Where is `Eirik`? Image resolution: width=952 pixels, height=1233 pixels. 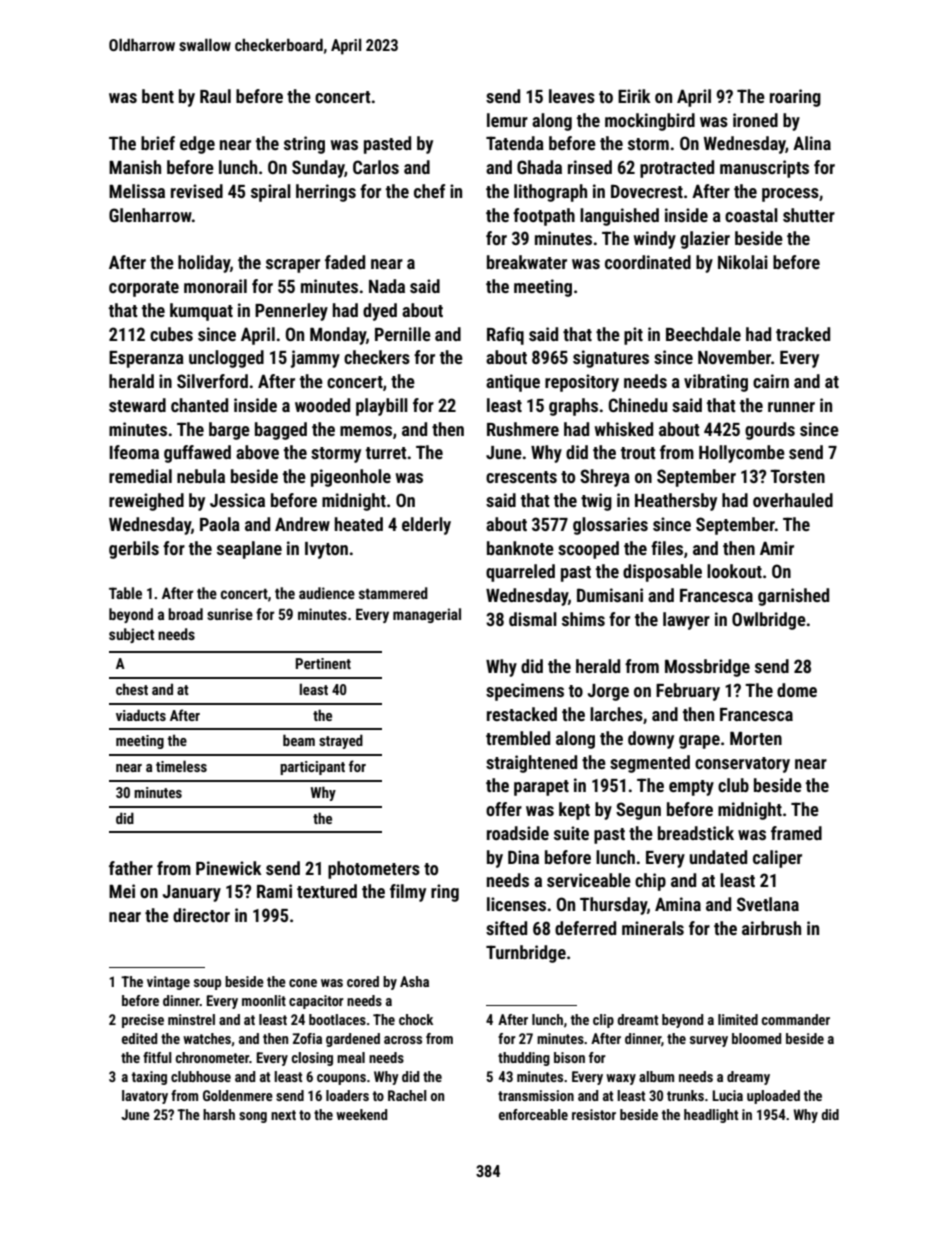
Eirik is located at coordinates (634, 96).
